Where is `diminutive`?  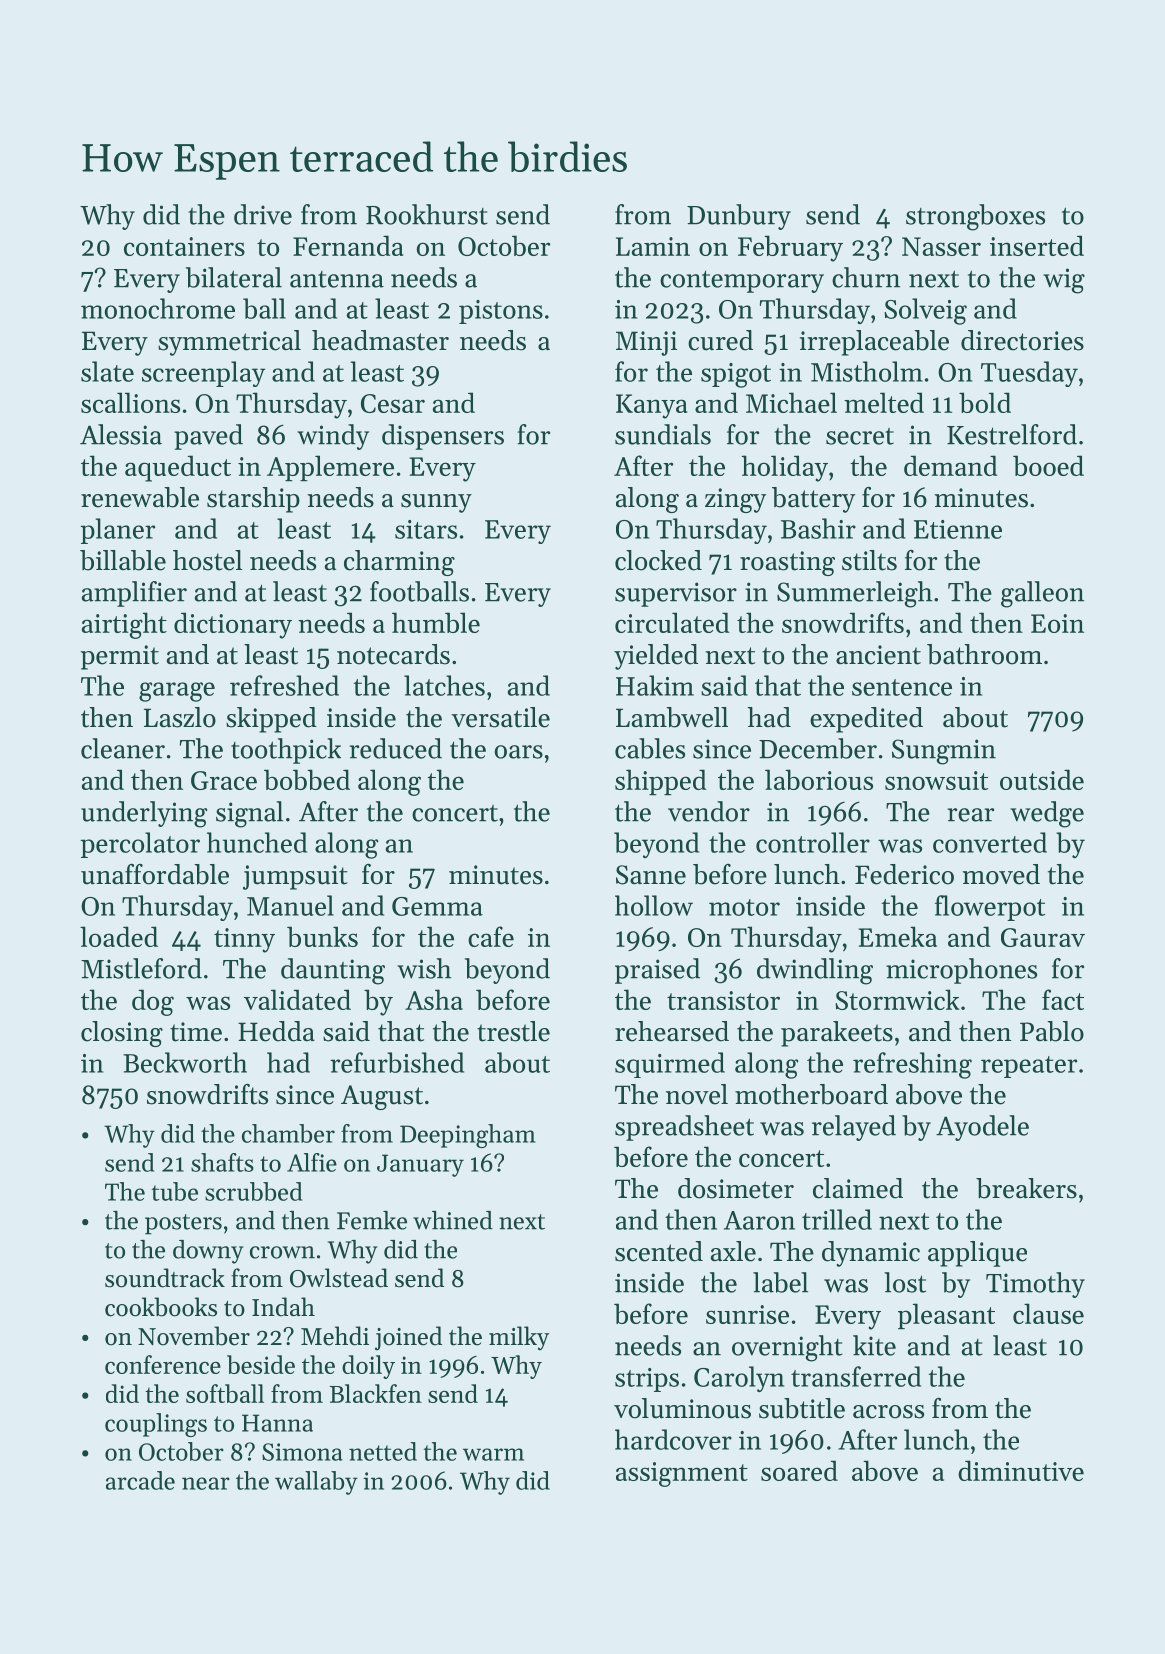 diminutive is located at coordinates (1021, 1470).
